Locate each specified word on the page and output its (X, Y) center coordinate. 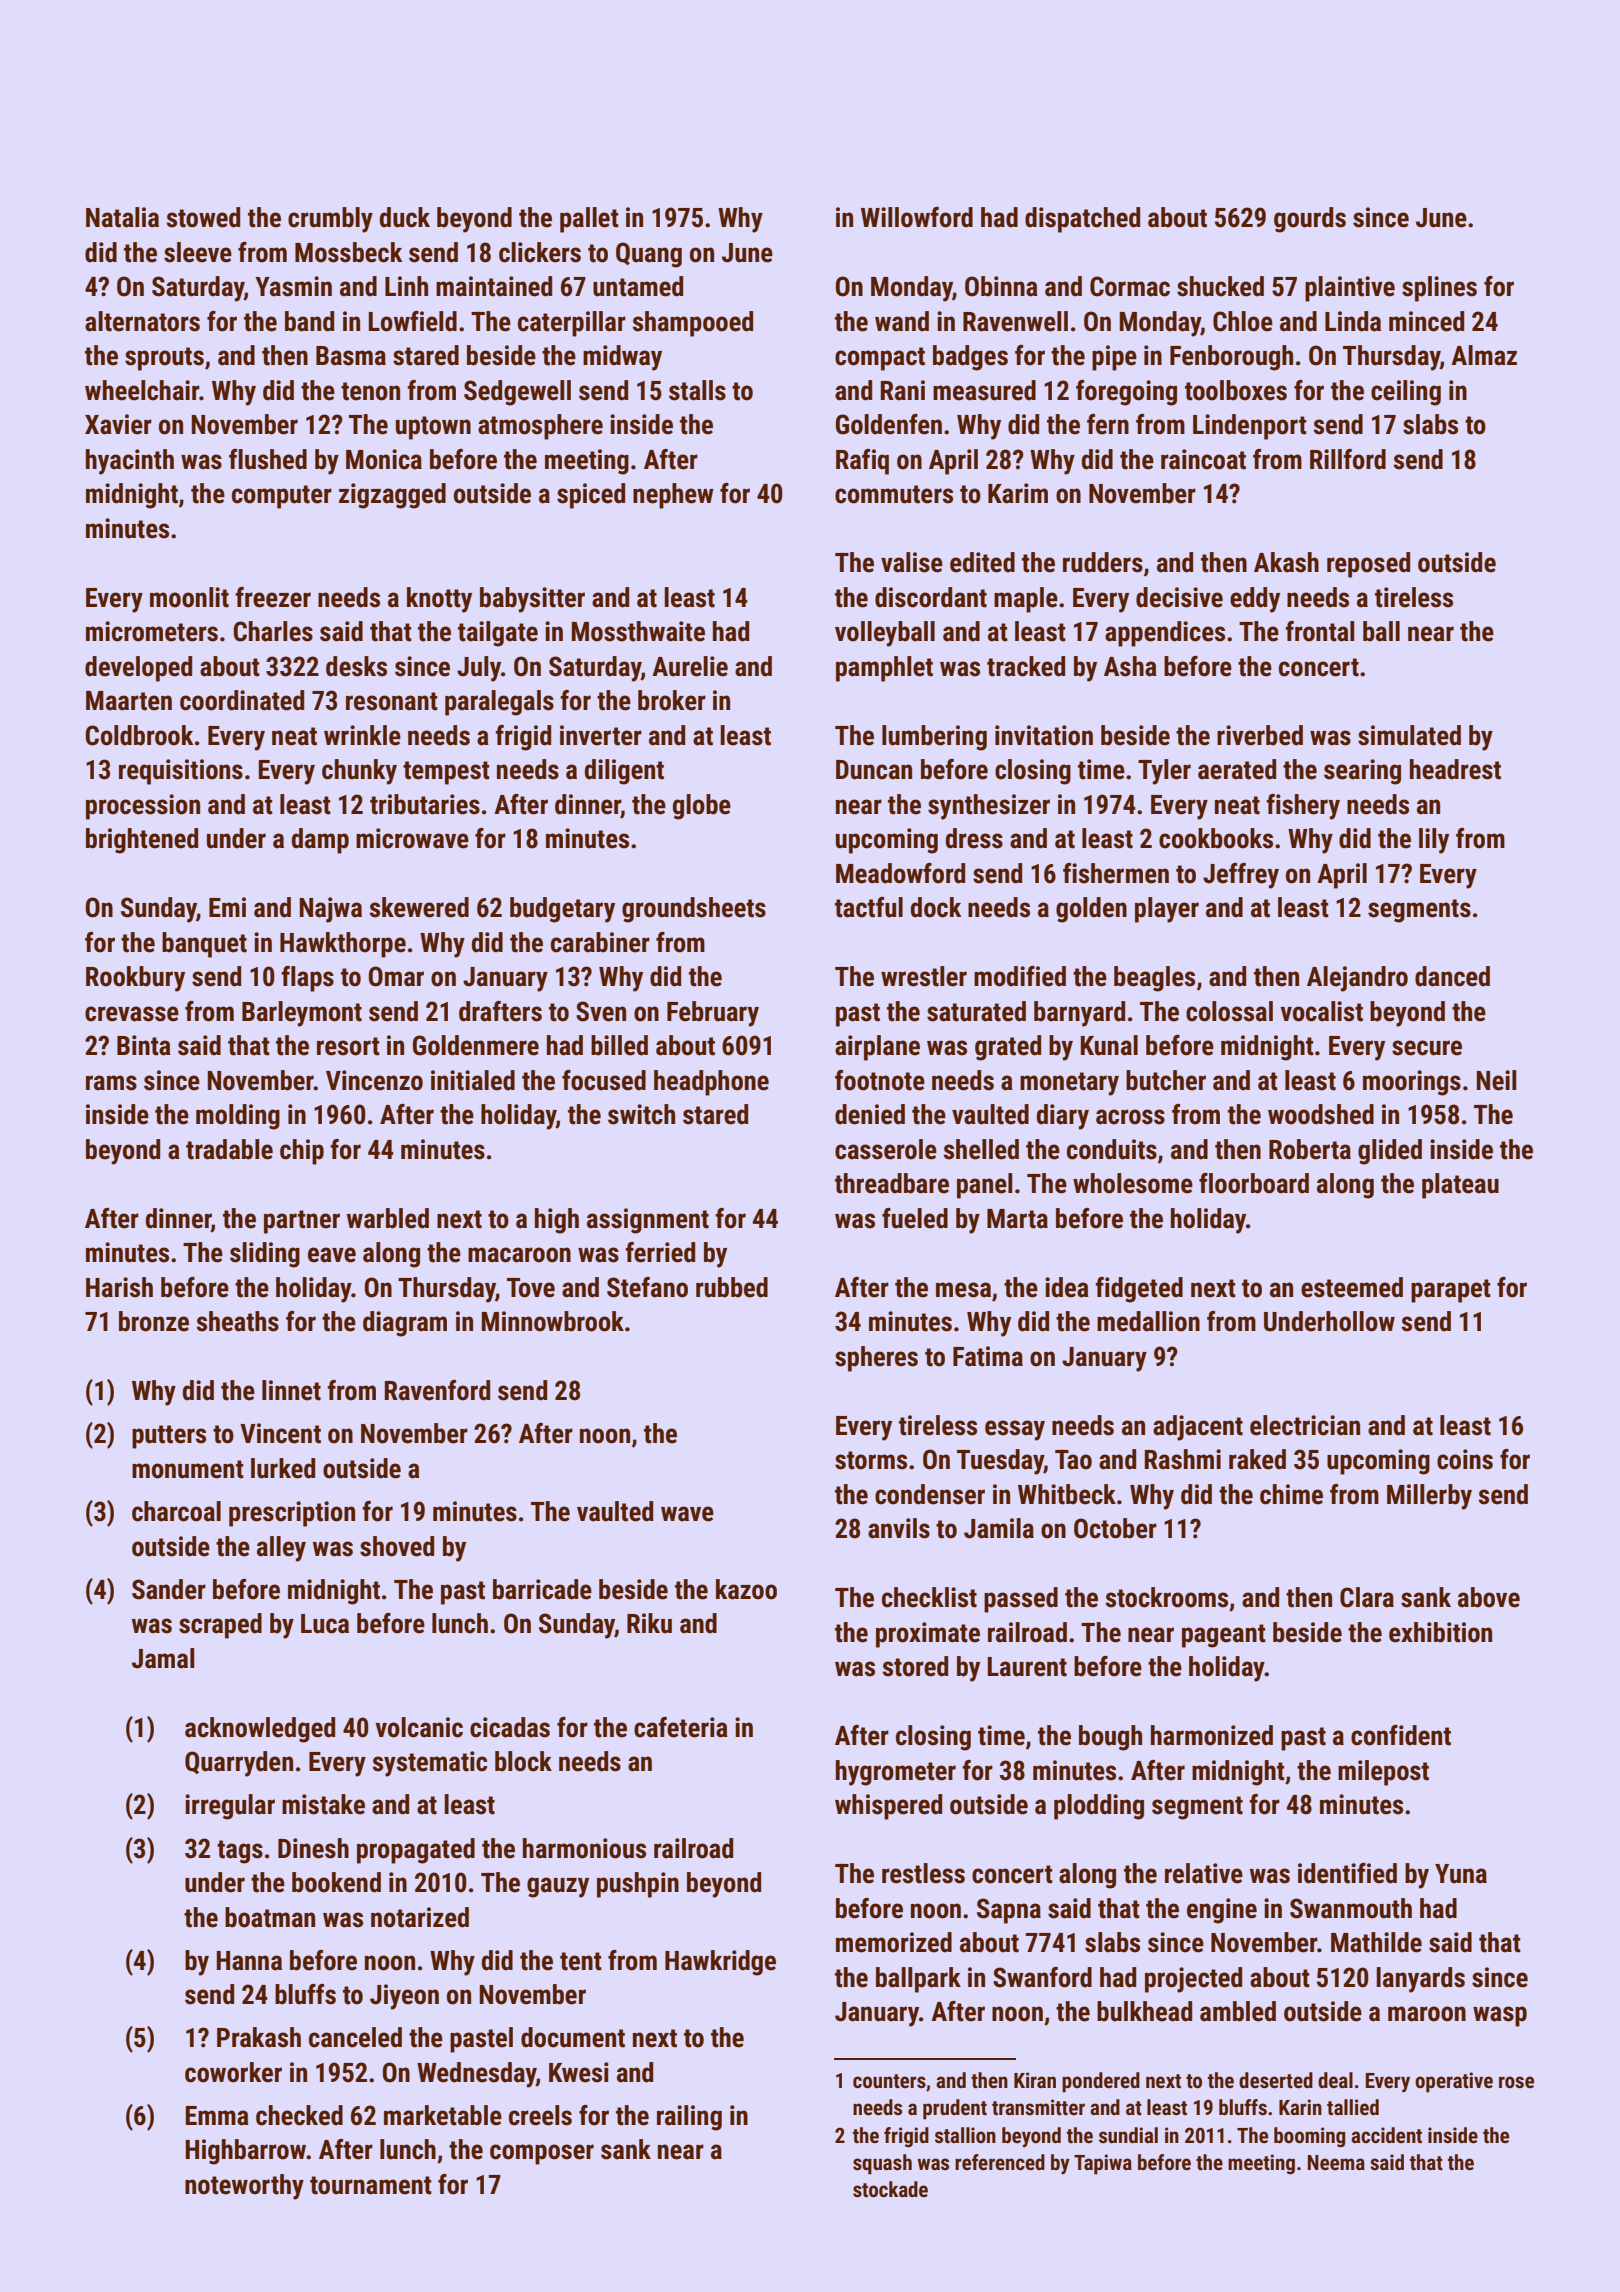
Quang (649, 255)
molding (238, 1117)
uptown (433, 428)
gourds (1310, 220)
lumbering (934, 738)
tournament (371, 2185)
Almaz (1484, 355)
